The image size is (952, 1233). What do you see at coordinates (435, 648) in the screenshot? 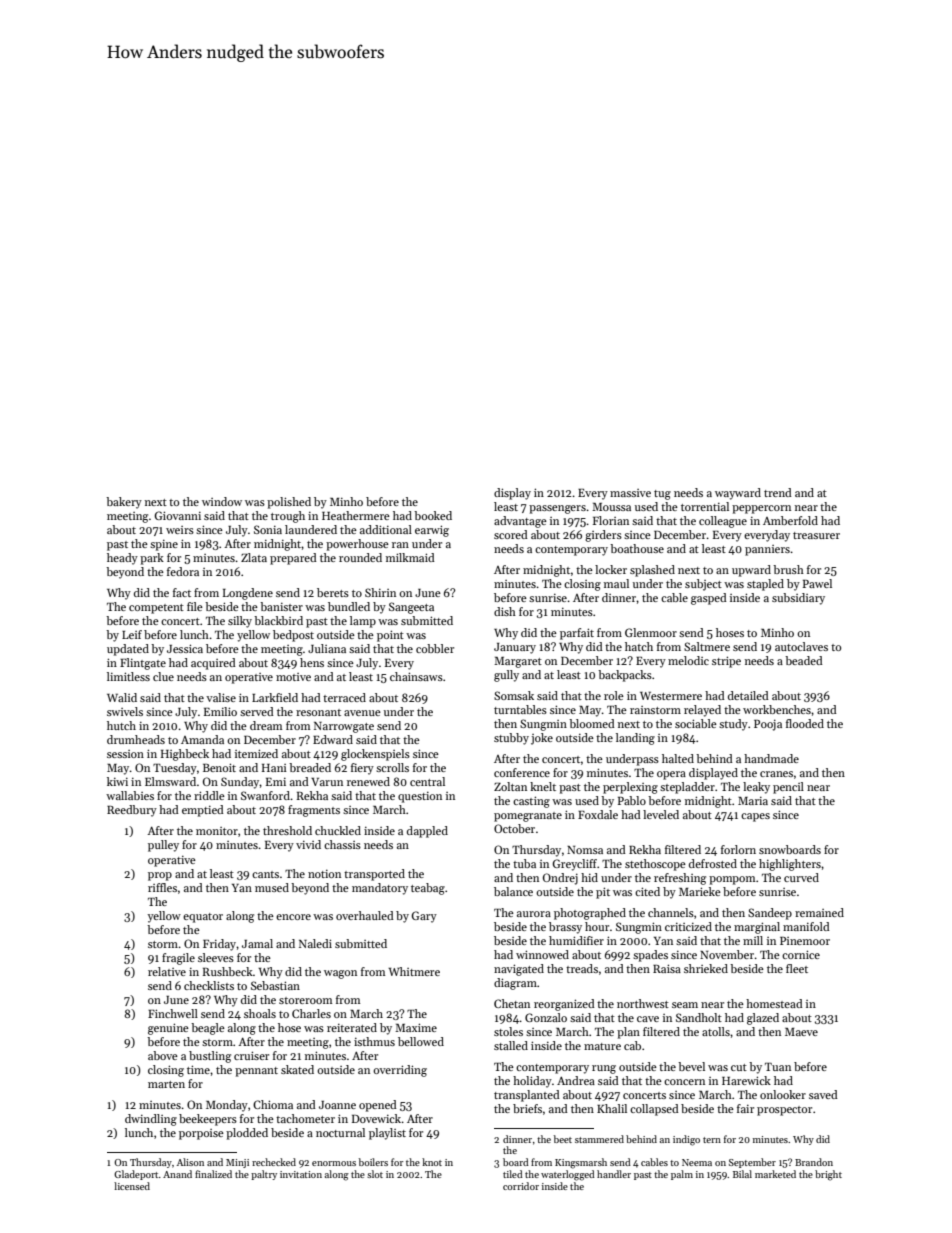
I see `cobbler` at bounding box center [435, 648].
